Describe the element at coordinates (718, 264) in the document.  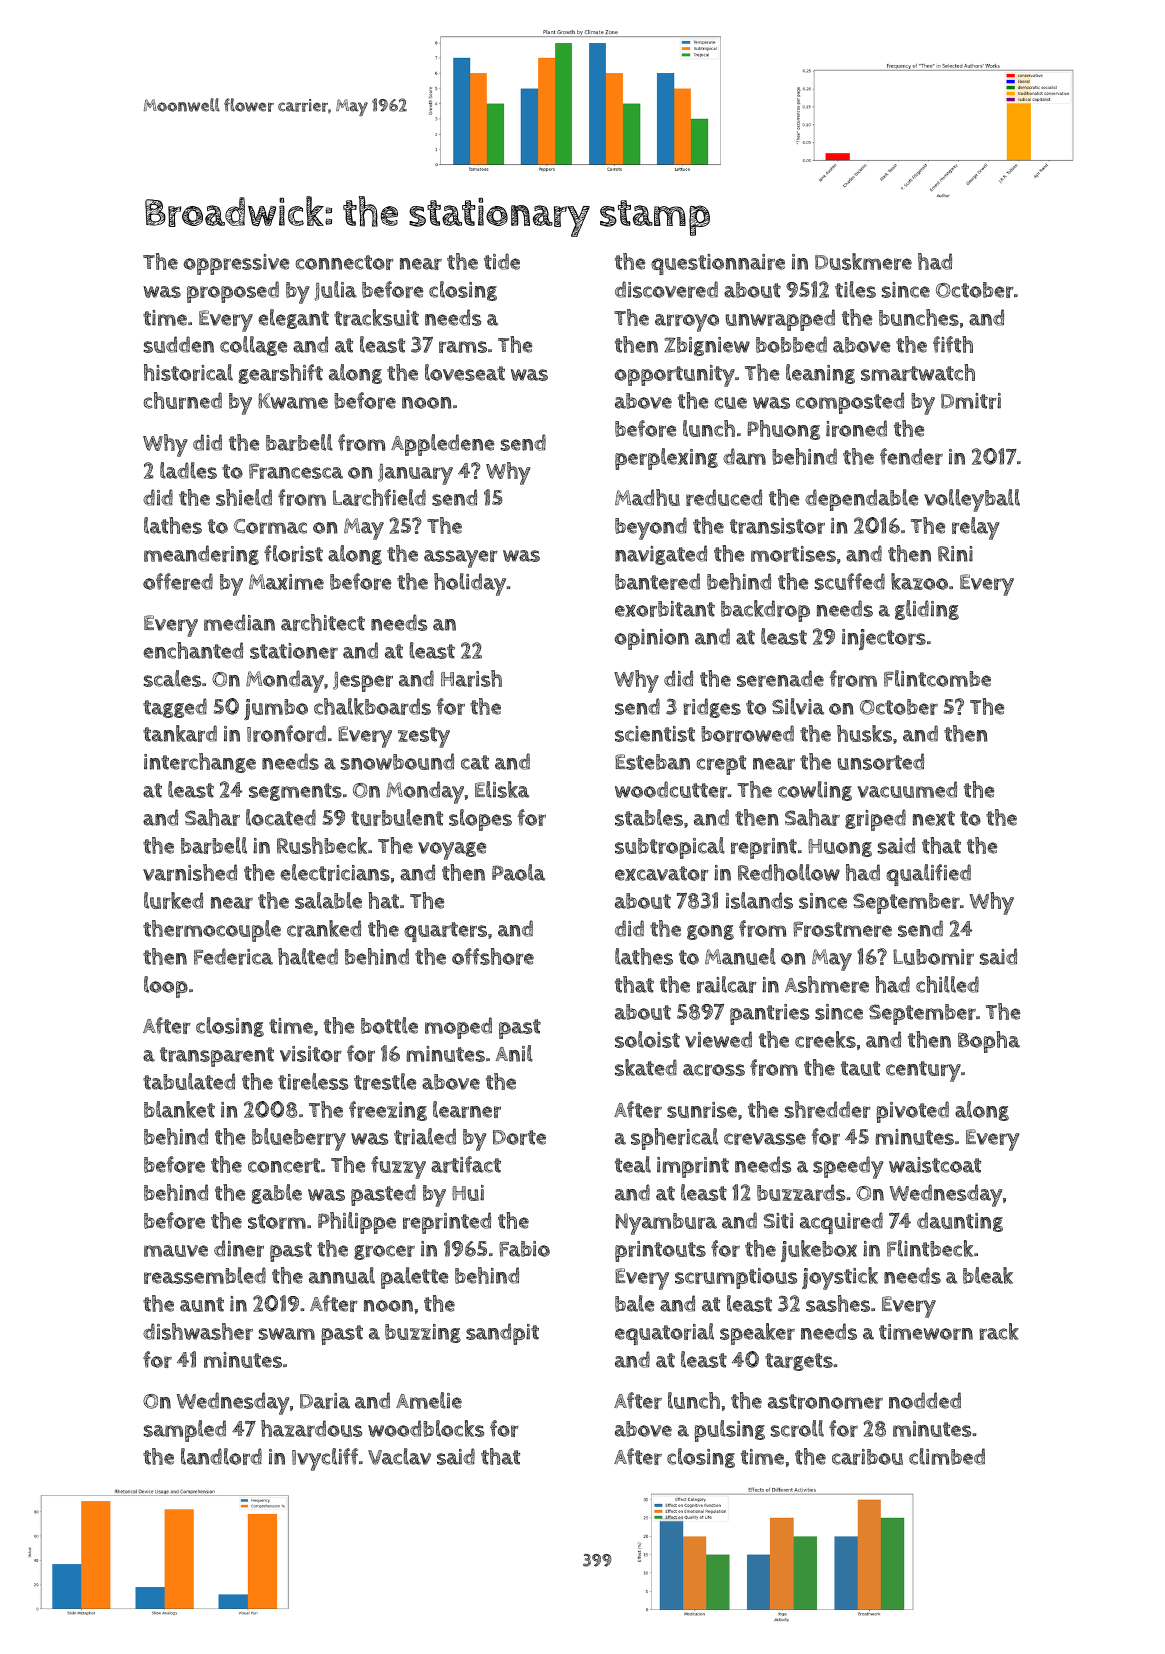
I see `questionnaire` at that location.
